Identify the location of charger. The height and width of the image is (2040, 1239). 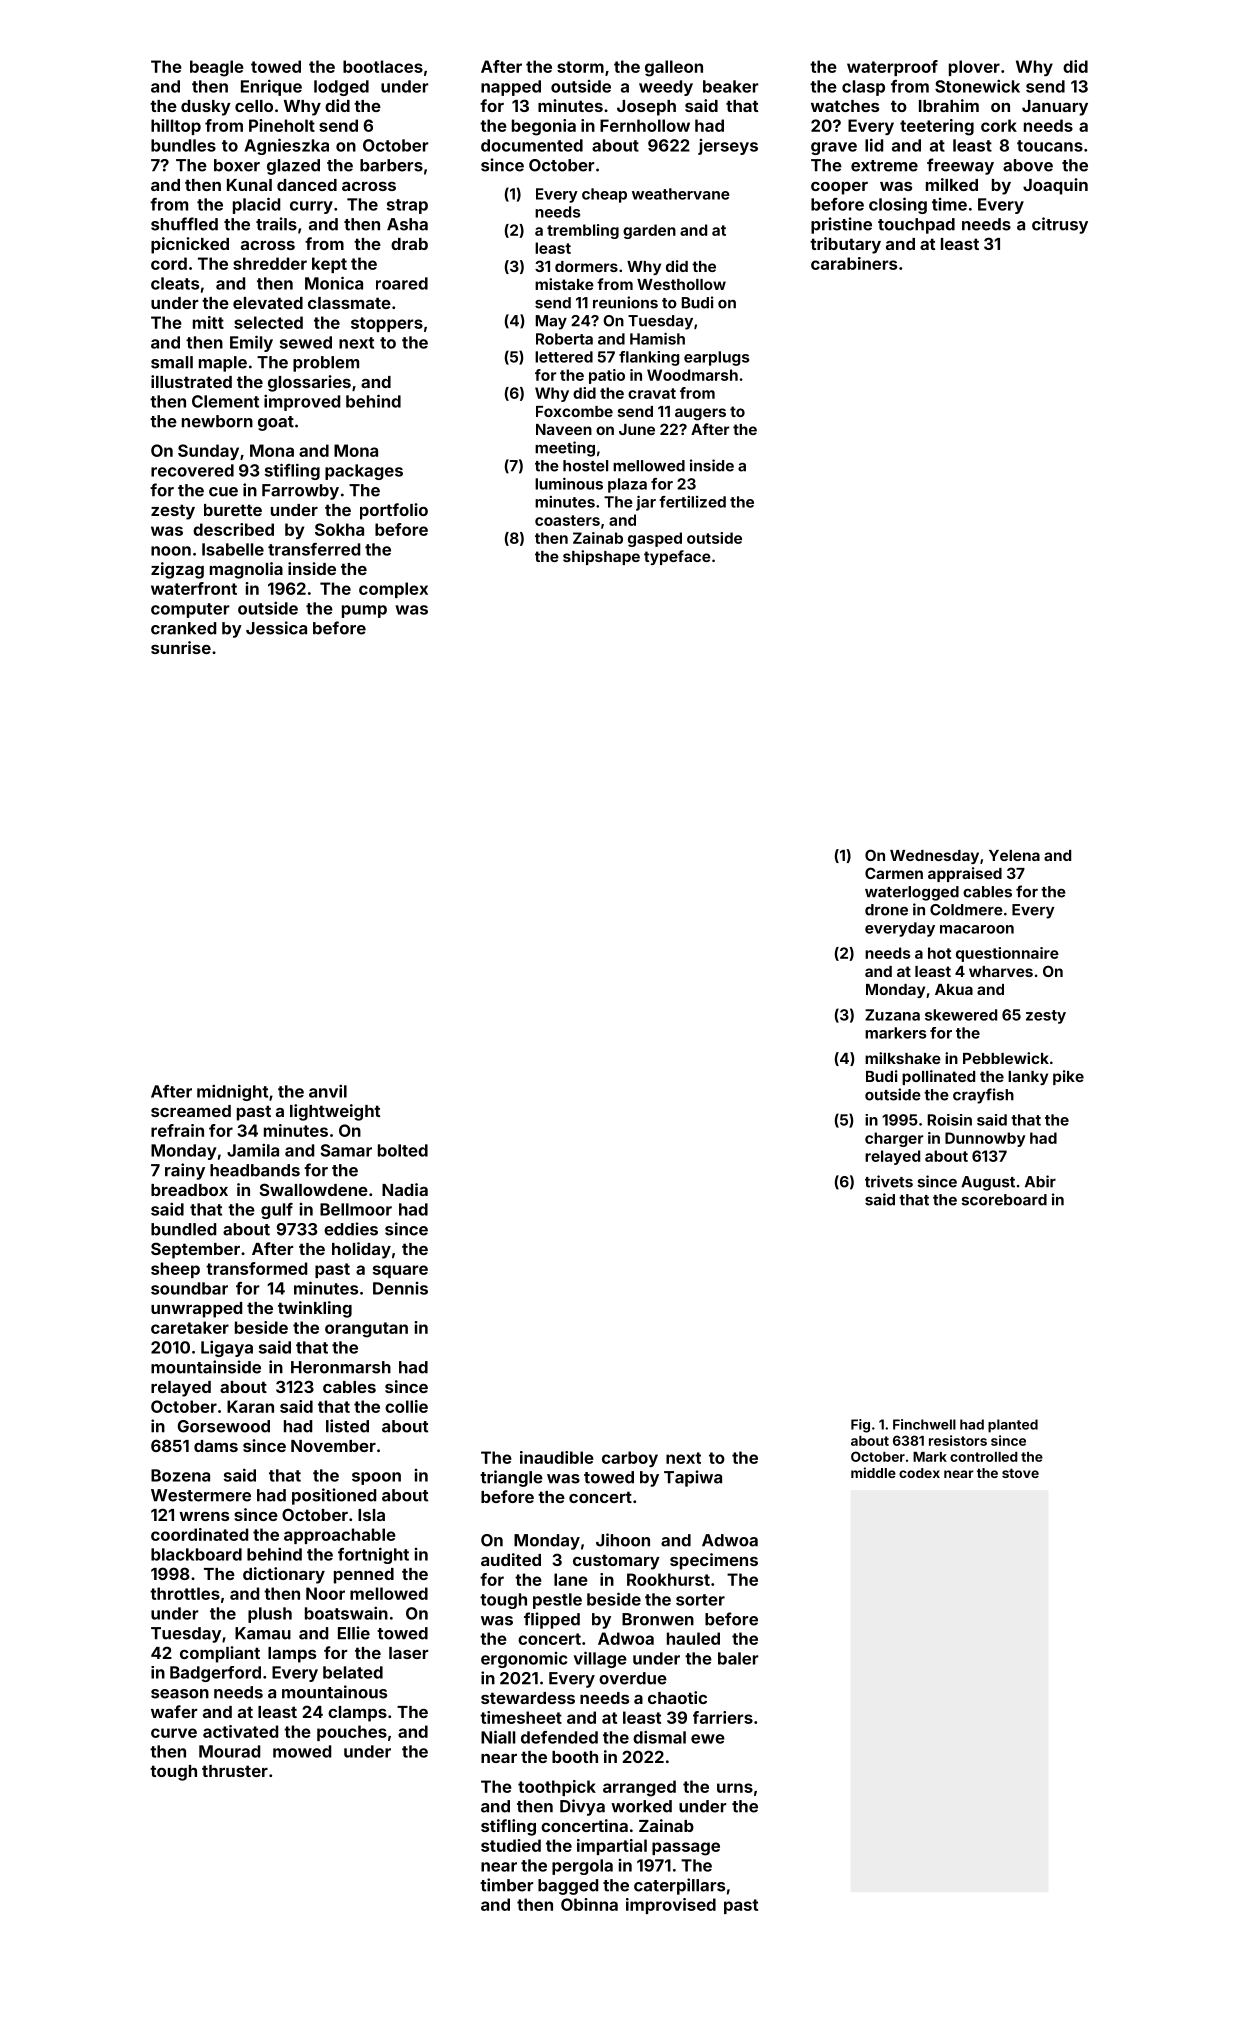
(894, 1139).
